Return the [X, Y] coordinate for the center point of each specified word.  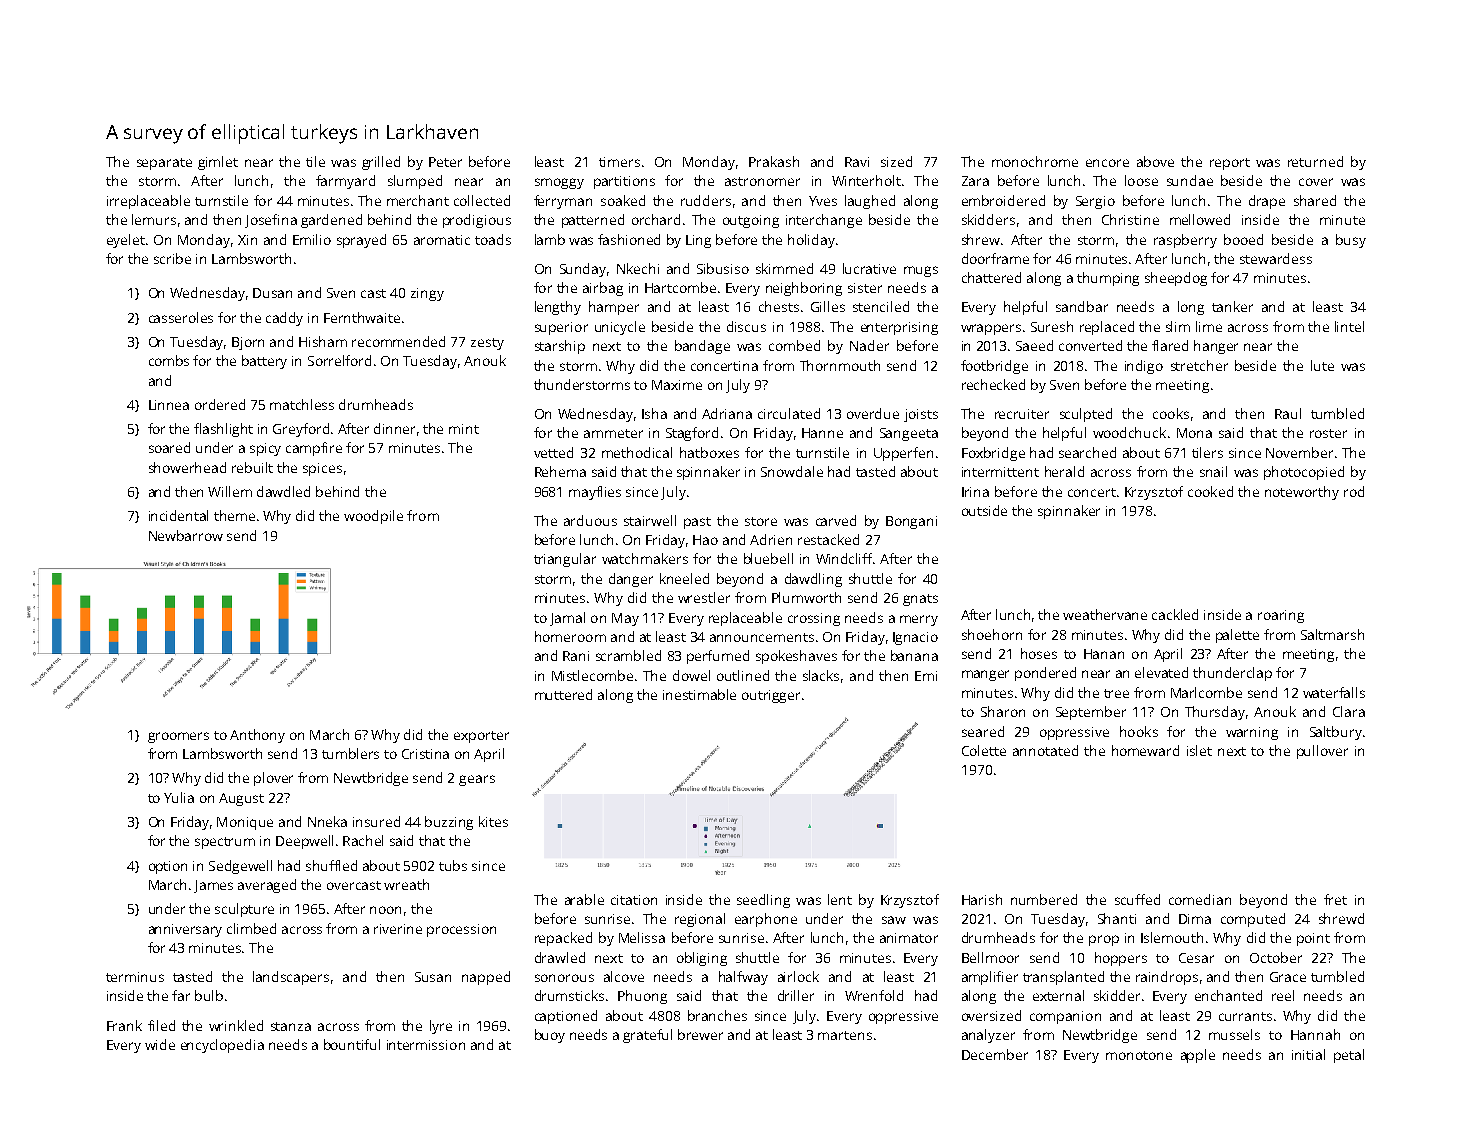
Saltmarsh [1332, 634]
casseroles [181, 317]
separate [164, 164]
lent [840, 899]
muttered [563, 694]
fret [1335, 899]
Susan [433, 977]
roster [1328, 433]
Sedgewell [240, 867]
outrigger [771, 696]
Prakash [774, 161]
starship [560, 347]
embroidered [1003, 200]
